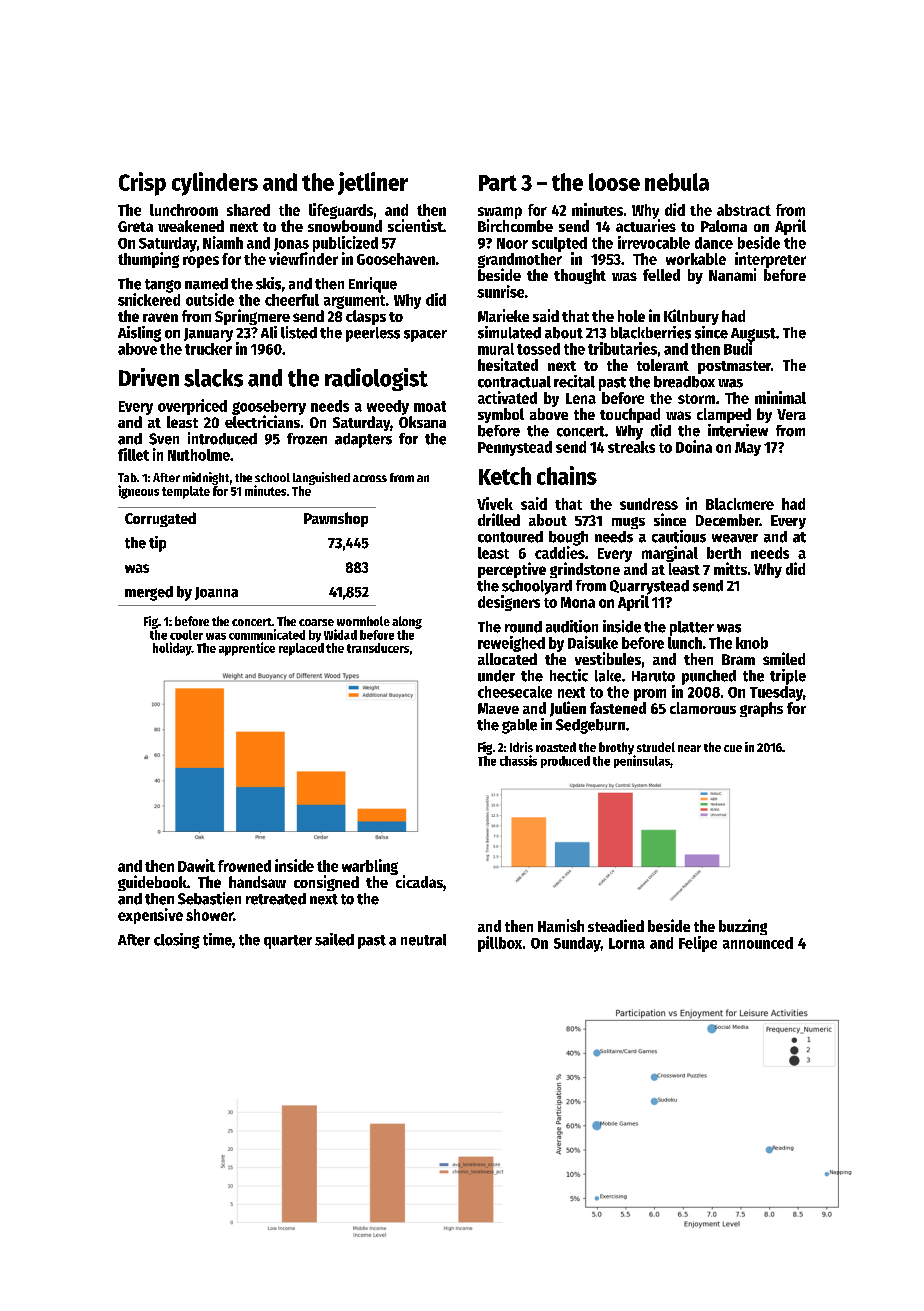 This image has height=1311, width=924. What do you see at coordinates (247, 649) in the image?
I see `apprentice` at bounding box center [247, 649].
